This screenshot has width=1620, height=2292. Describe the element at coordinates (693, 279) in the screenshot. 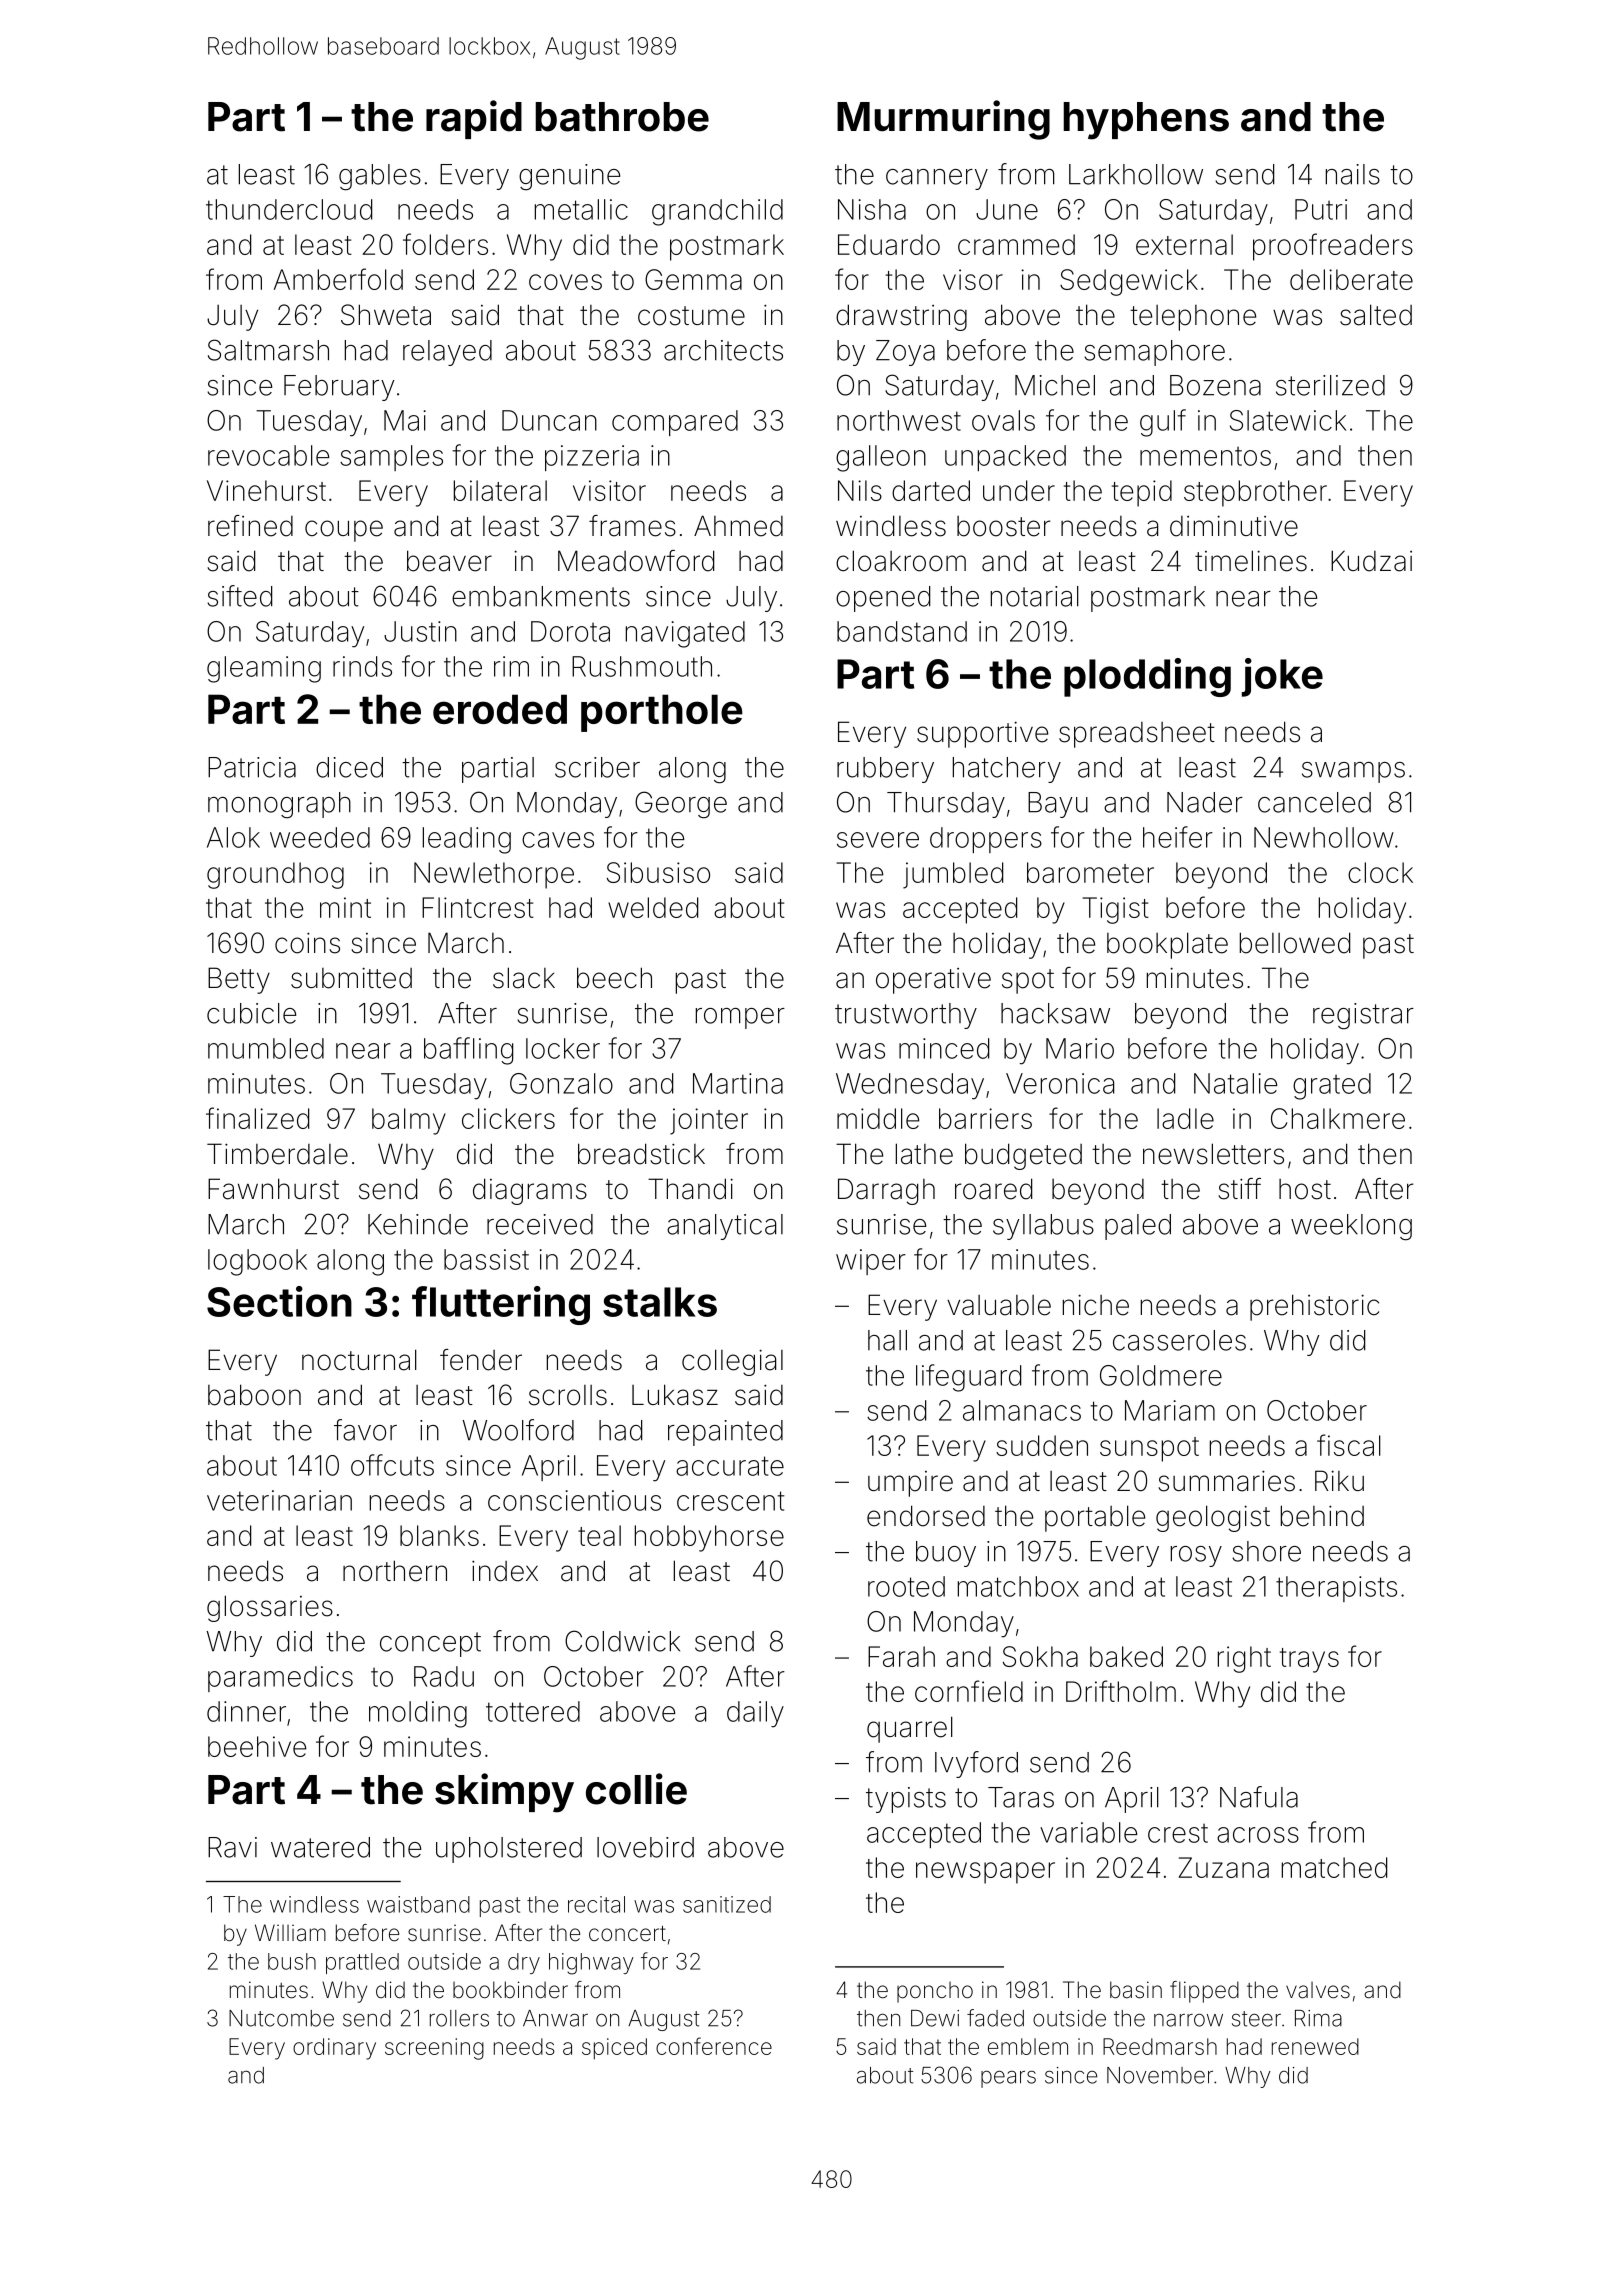

I see `Gemma` at that location.
